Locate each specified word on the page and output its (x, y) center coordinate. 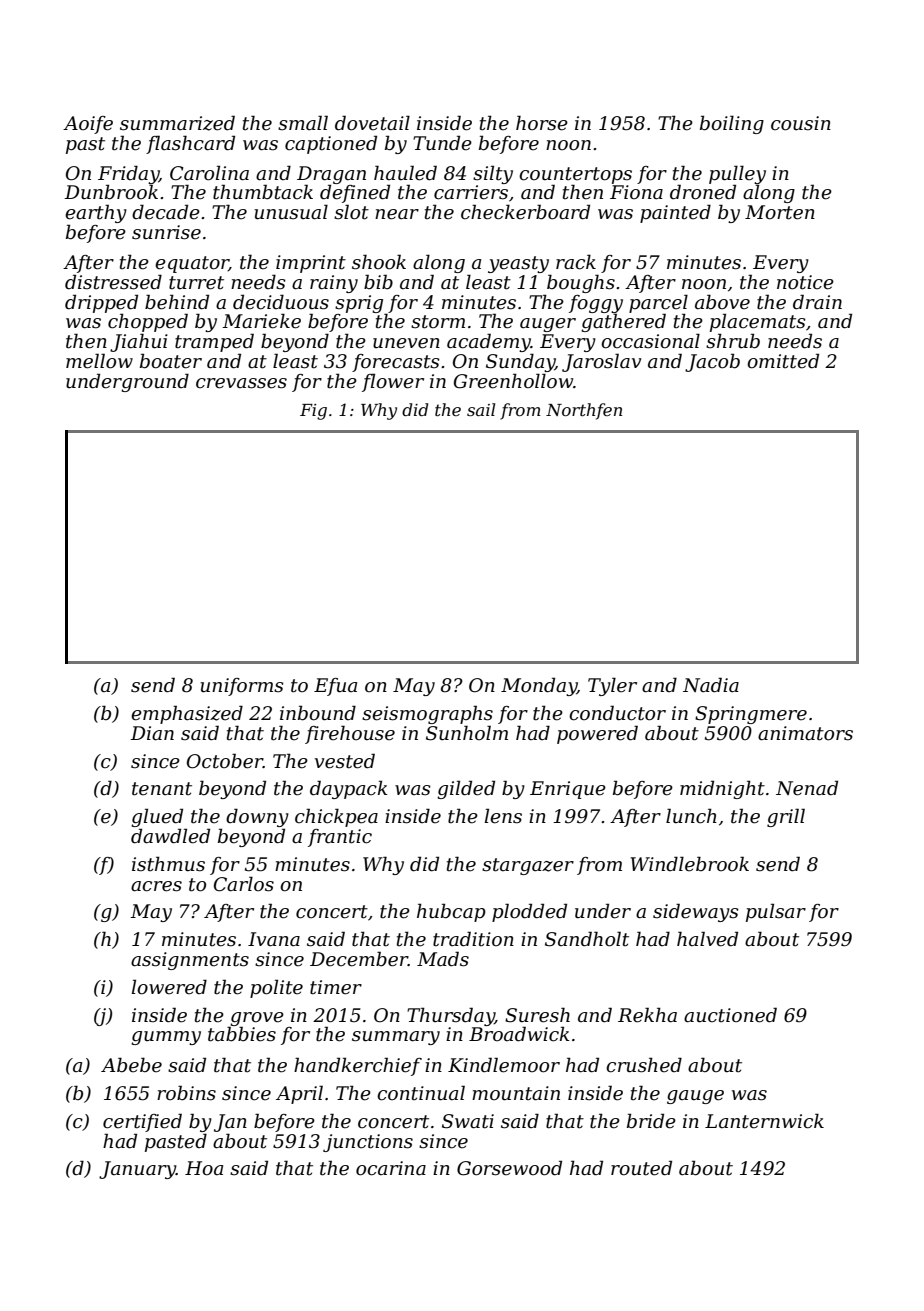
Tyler (612, 686)
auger (548, 325)
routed (641, 1168)
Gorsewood (509, 1168)
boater (171, 361)
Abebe (131, 1065)
